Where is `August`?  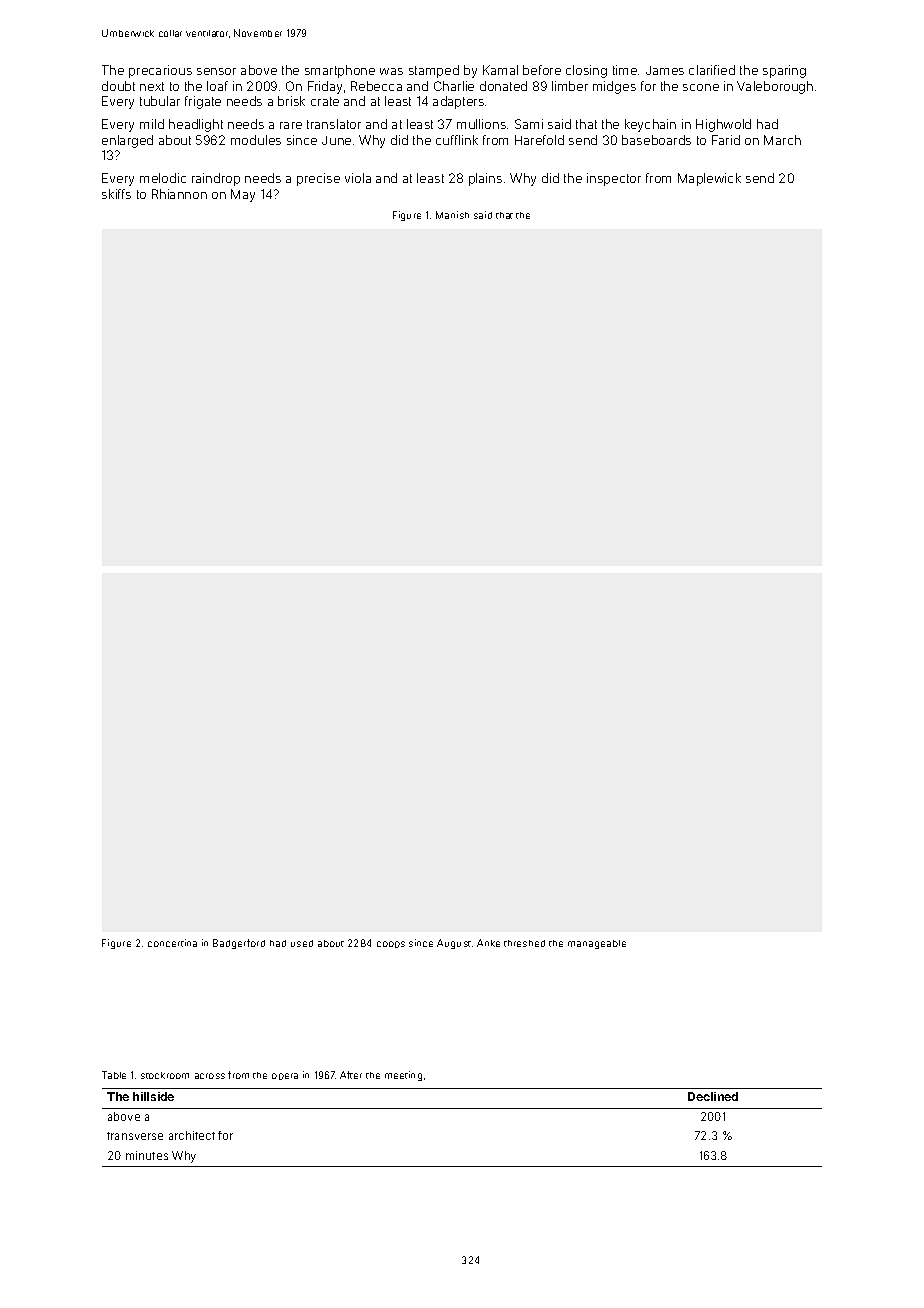
August is located at coordinates (454, 944).
